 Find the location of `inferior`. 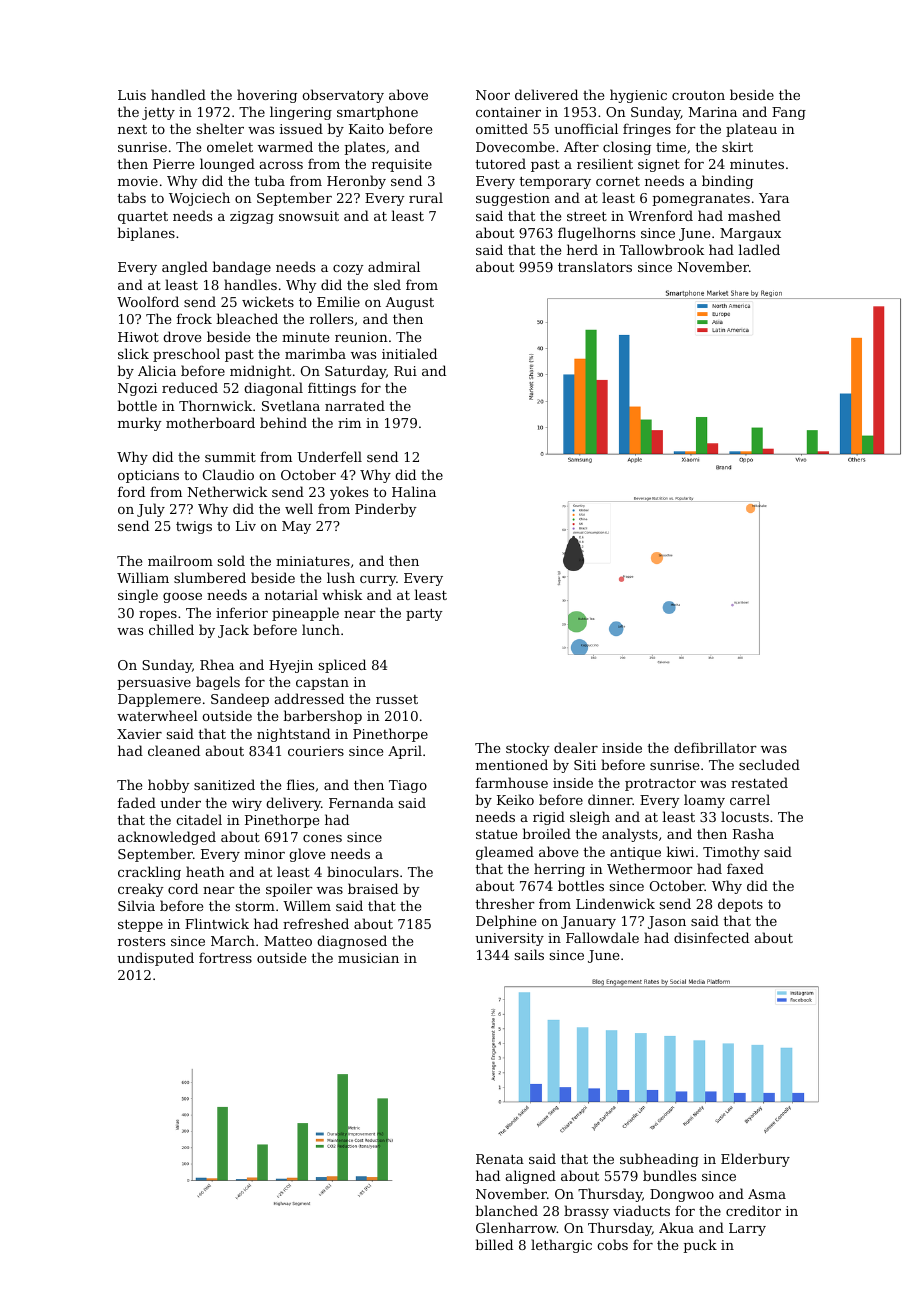

inferior is located at coordinates (242, 612).
